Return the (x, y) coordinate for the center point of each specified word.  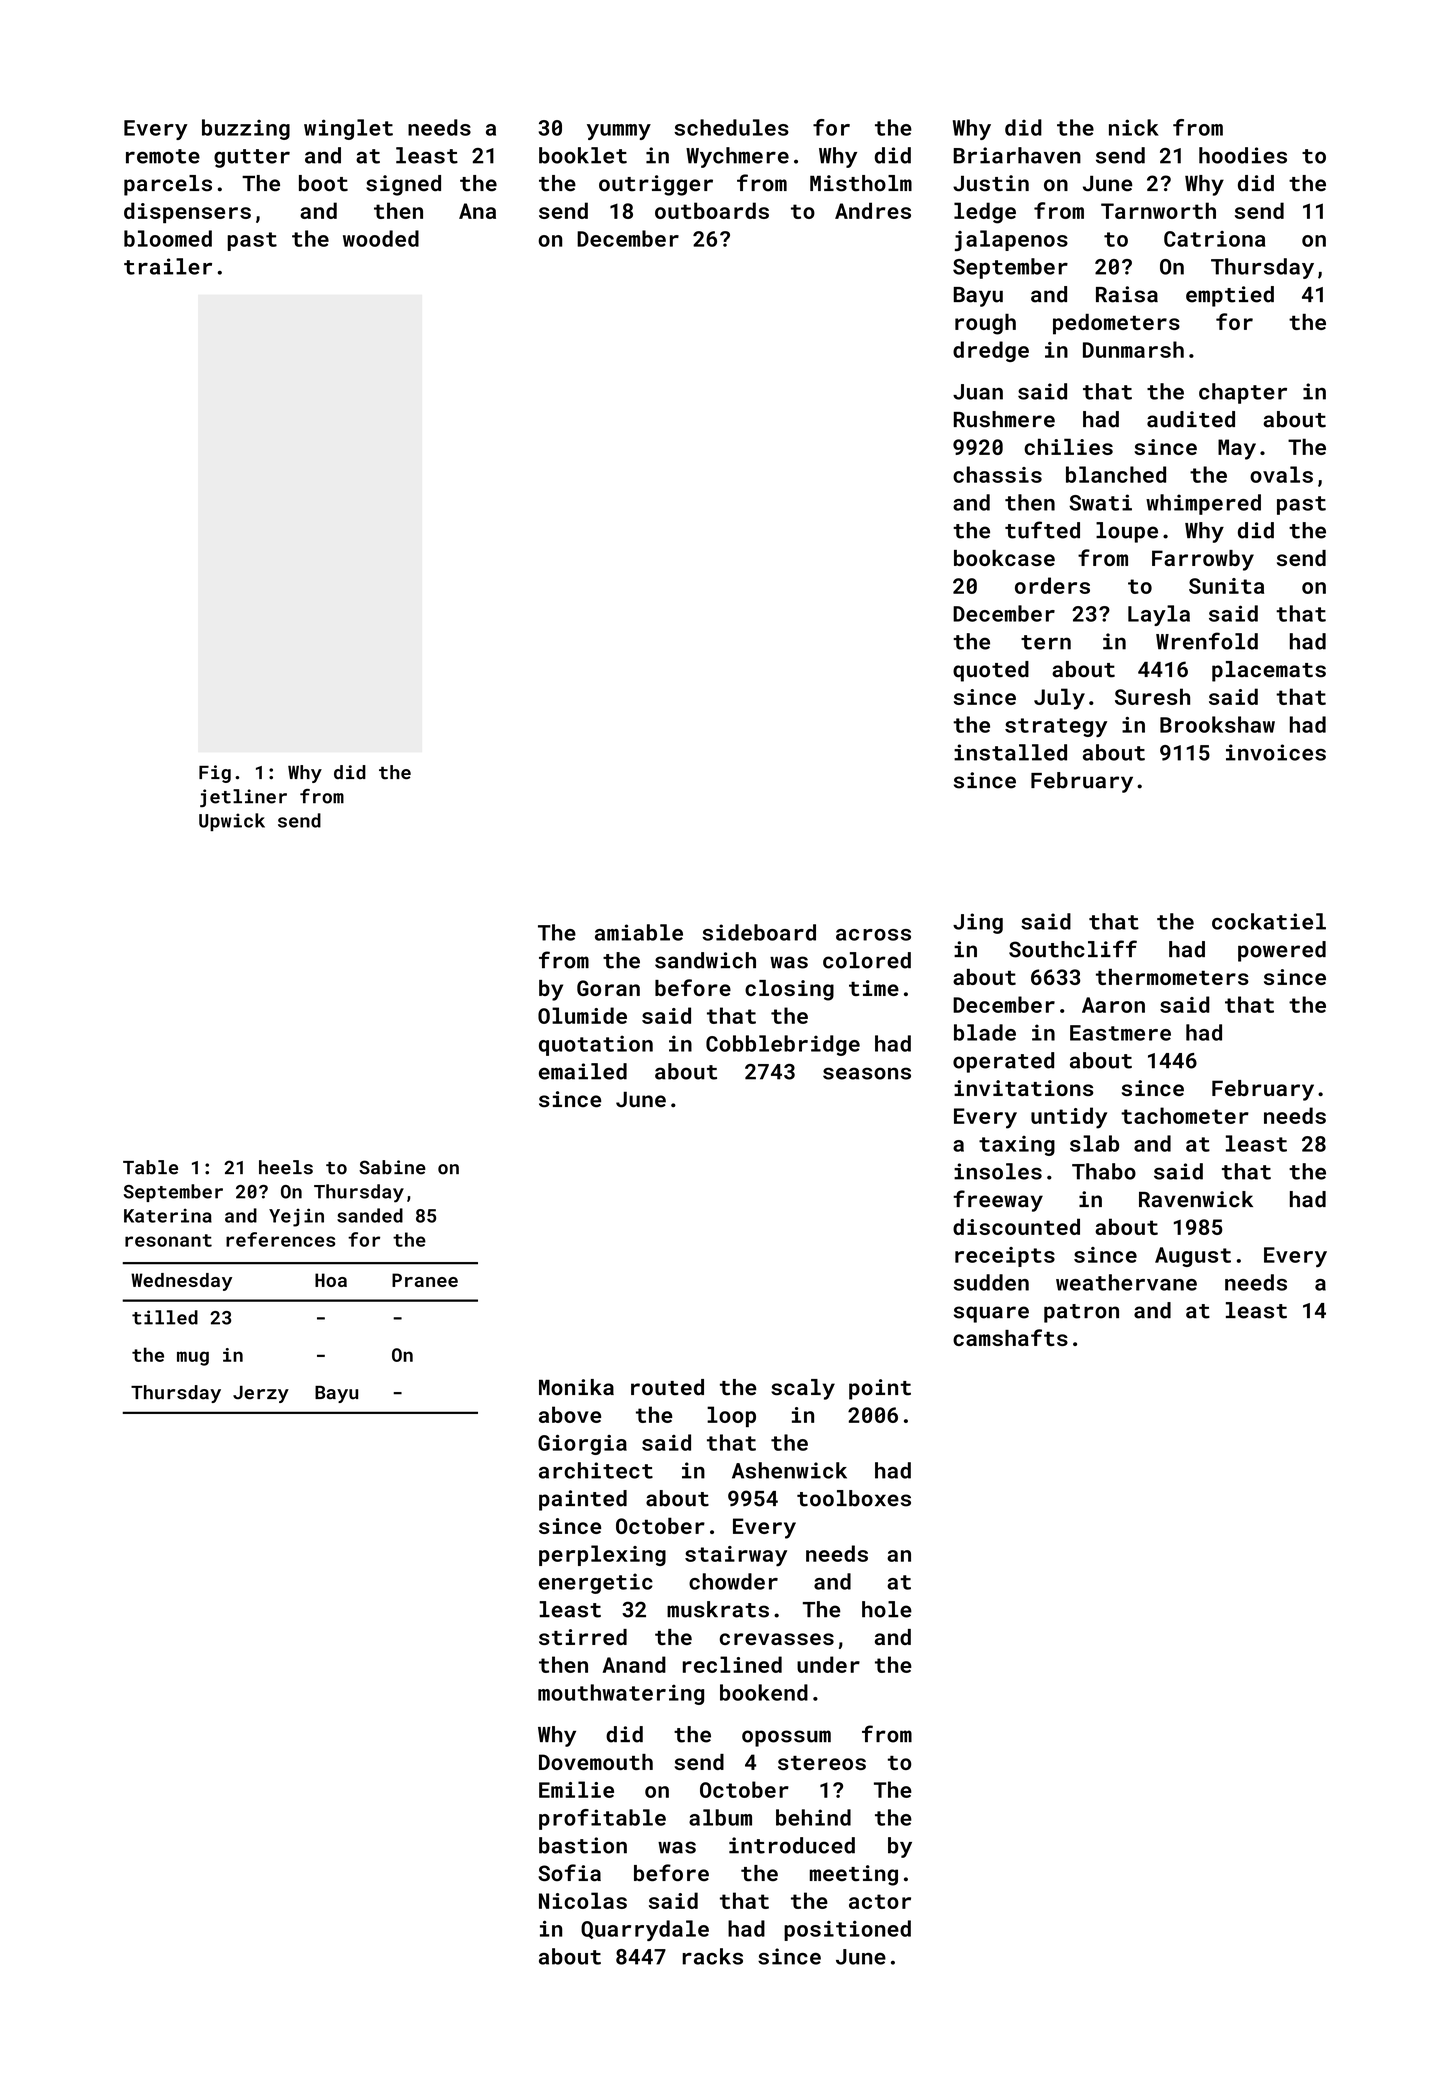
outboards (712, 210)
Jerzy (261, 1394)
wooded (381, 238)
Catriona (1214, 239)
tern (1046, 642)
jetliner (243, 798)
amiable (639, 932)
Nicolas (583, 1900)
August (1193, 1257)
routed (667, 1387)
